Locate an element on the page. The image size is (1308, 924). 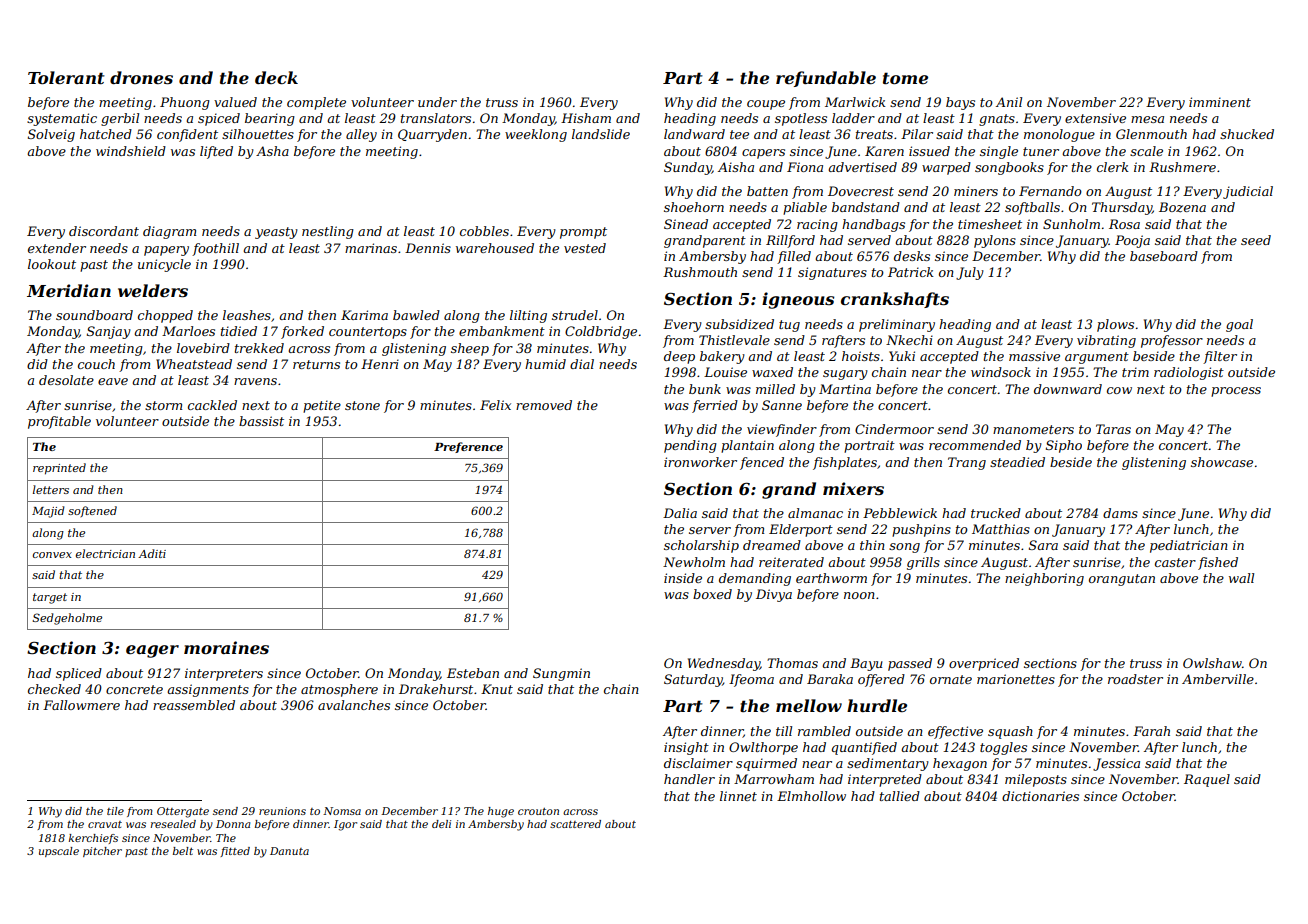
refundable is located at coordinates (826, 79).
